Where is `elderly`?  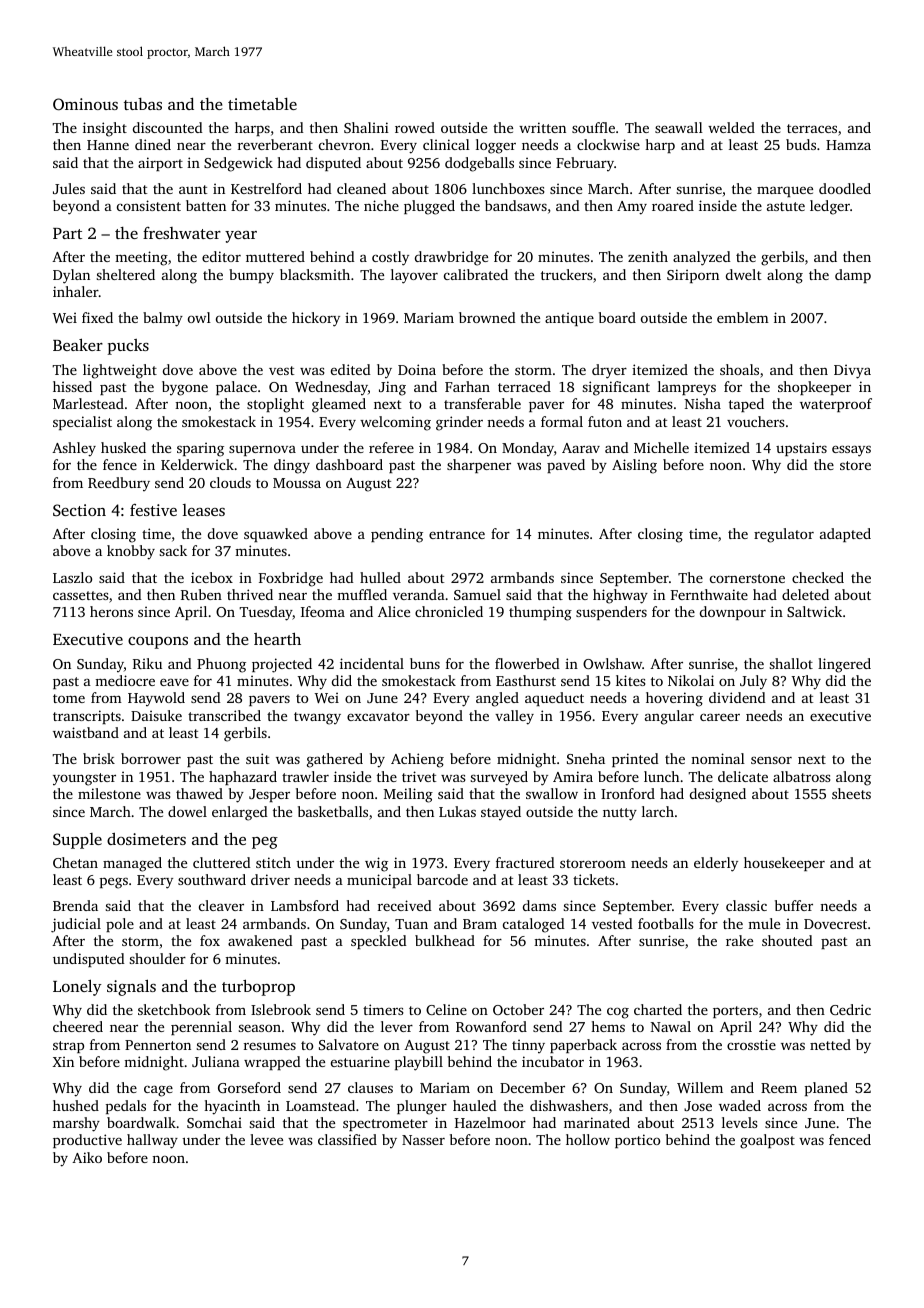 elderly is located at coordinates (716, 864).
